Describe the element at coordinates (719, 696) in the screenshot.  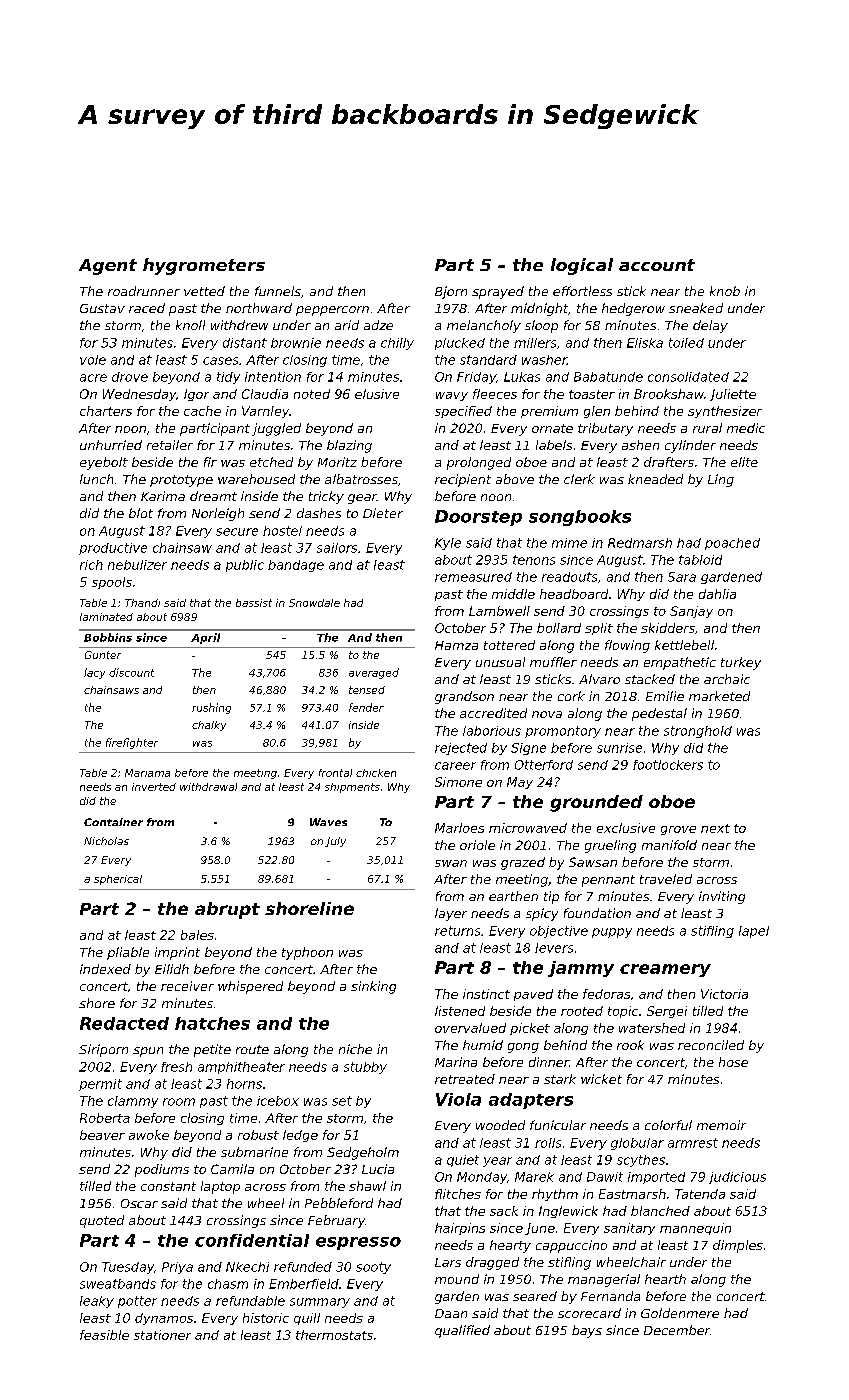
I see `marketed` at that location.
